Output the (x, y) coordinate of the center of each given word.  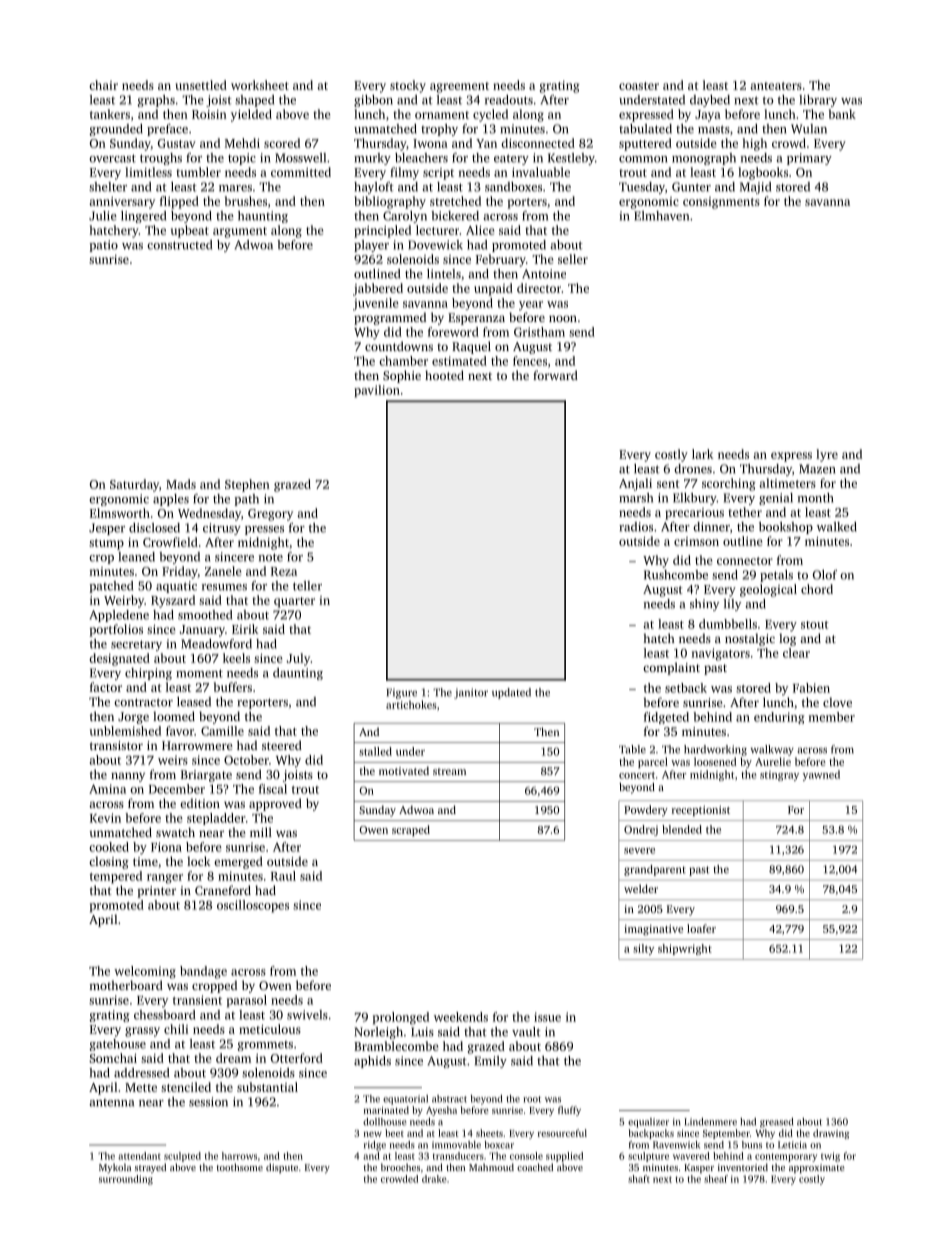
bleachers (421, 158)
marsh (636, 498)
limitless (148, 172)
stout (815, 625)
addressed (141, 1073)
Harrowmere (197, 745)
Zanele (223, 571)
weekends (461, 1017)
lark (702, 454)
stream (449, 771)
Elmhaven (661, 216)
